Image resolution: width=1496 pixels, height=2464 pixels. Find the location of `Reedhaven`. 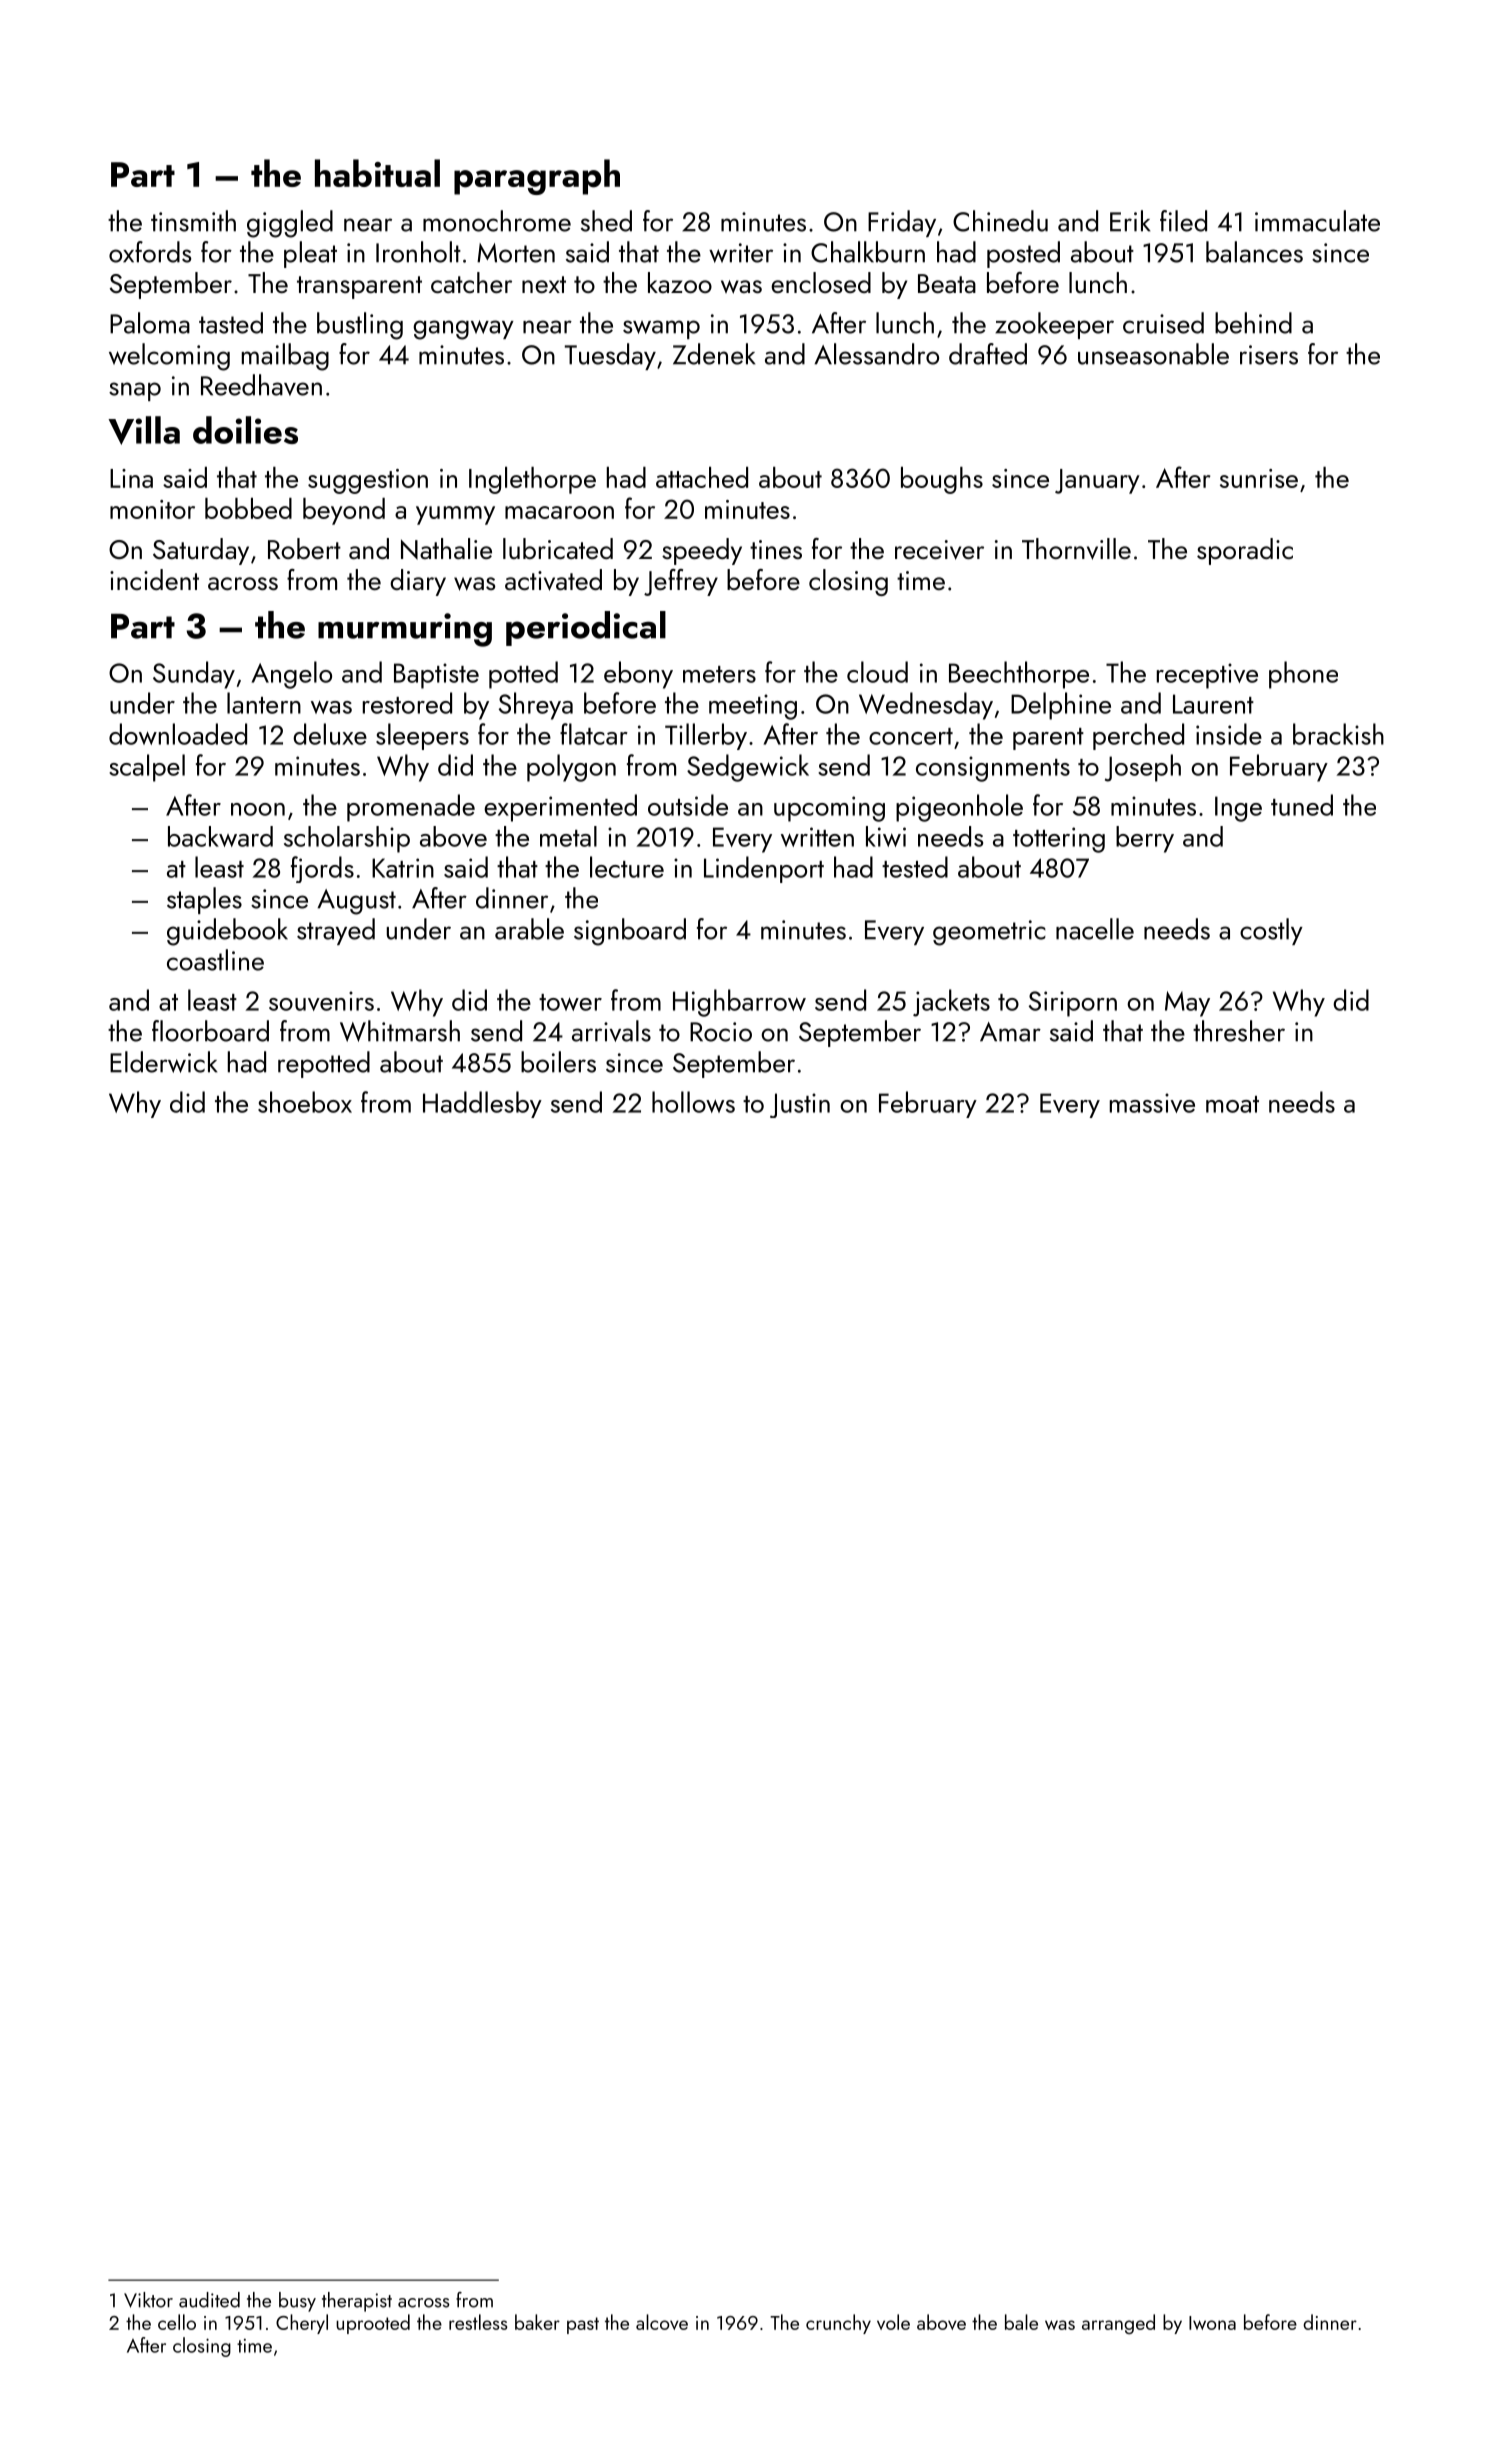

Reedhaven is located at coordinates (261, 385).
